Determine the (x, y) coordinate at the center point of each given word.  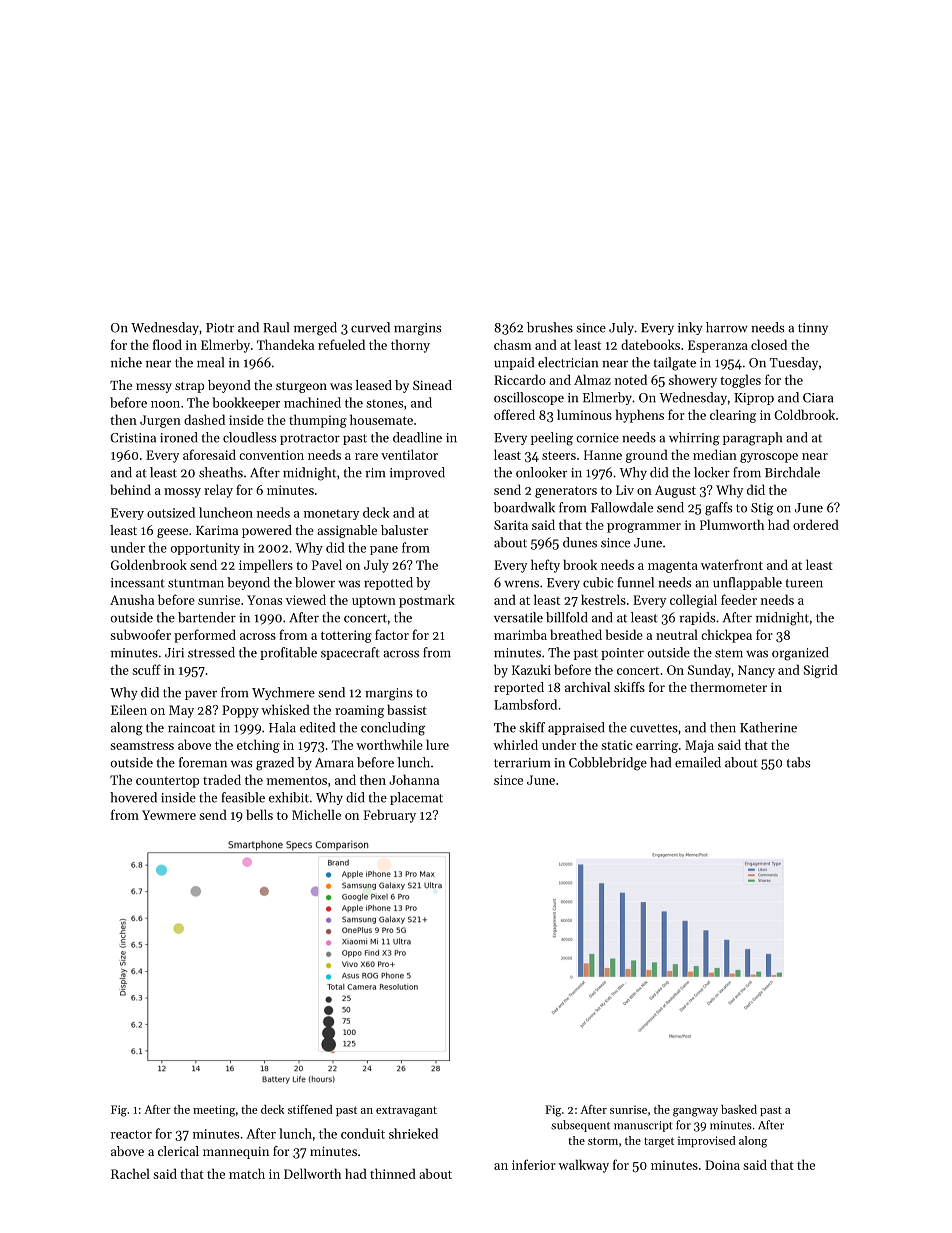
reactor (131, 1134)
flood (167, 344)
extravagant (406, 1111)
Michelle (316, 814)
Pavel (327, 564)
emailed (698, 762)
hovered (133, 797)
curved (370, 327)
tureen (804, 583)
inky (690, 328)
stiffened (310, 1109)
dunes (580, 542)
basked (739, 1109)
